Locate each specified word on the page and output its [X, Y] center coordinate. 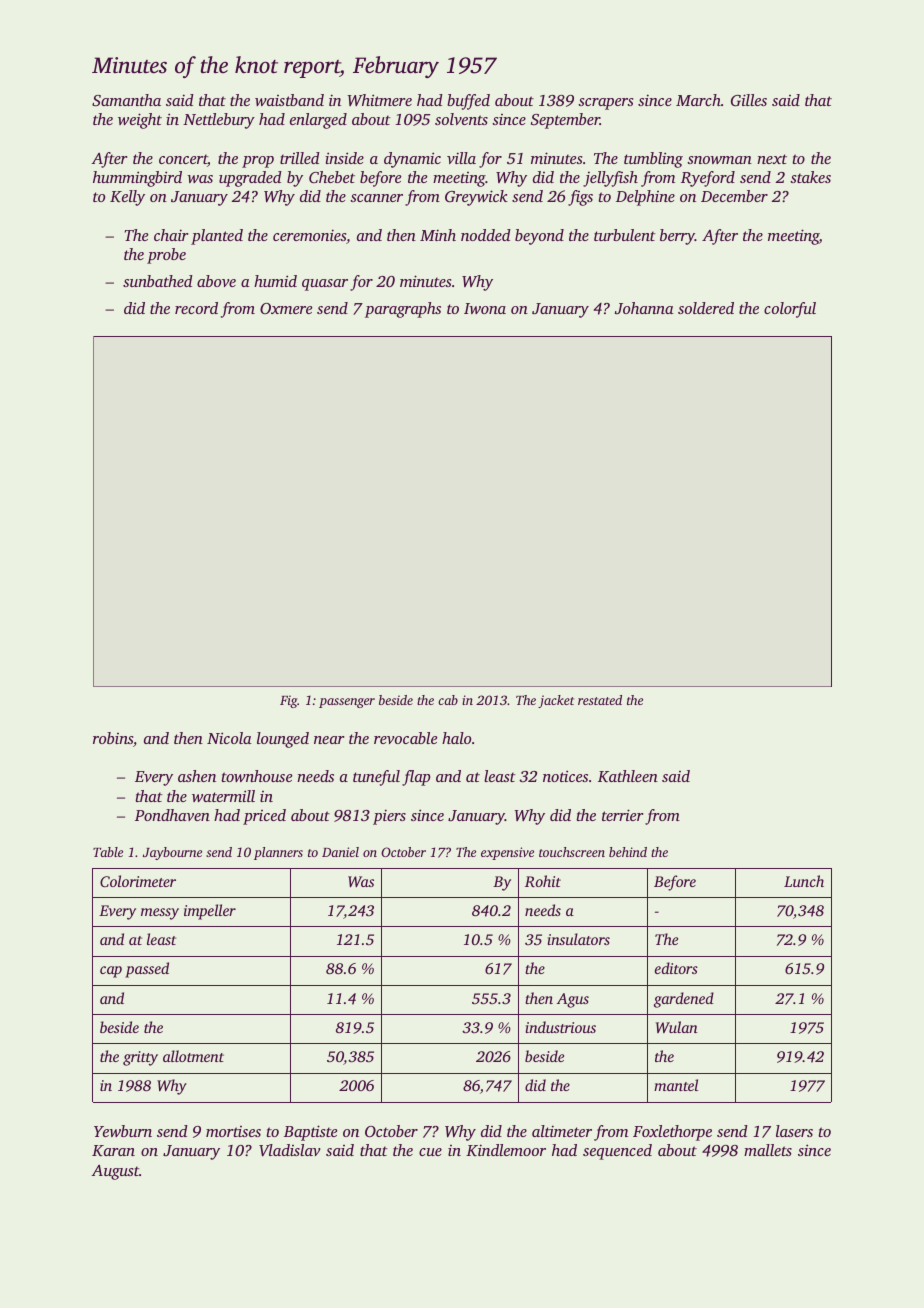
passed [147, 970]
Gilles [749, 100]
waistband [289, 100]
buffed [468, 102]
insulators [579, 939]
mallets [768, 1150]
